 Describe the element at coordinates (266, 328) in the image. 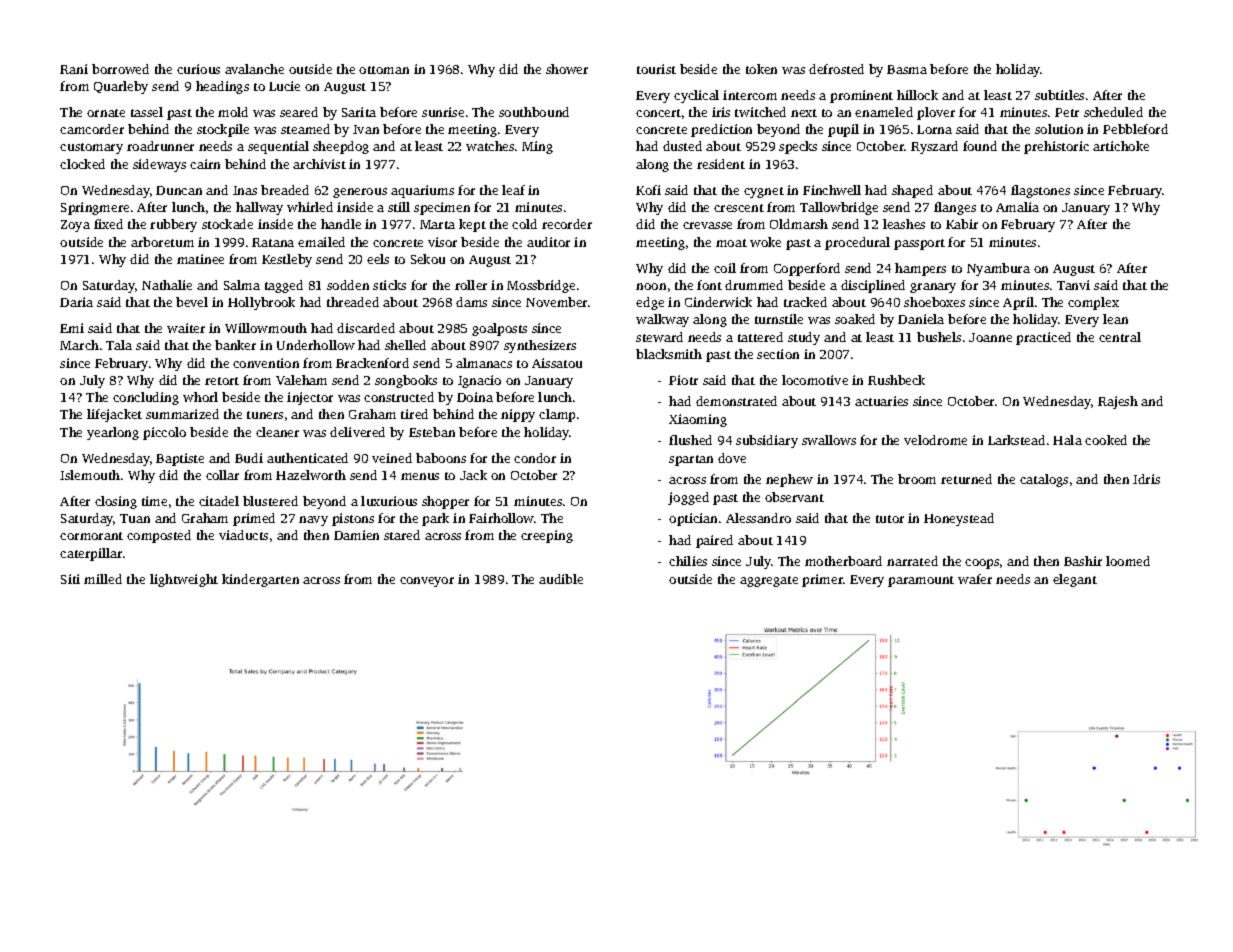

I see `Willowmouth` at that location.
